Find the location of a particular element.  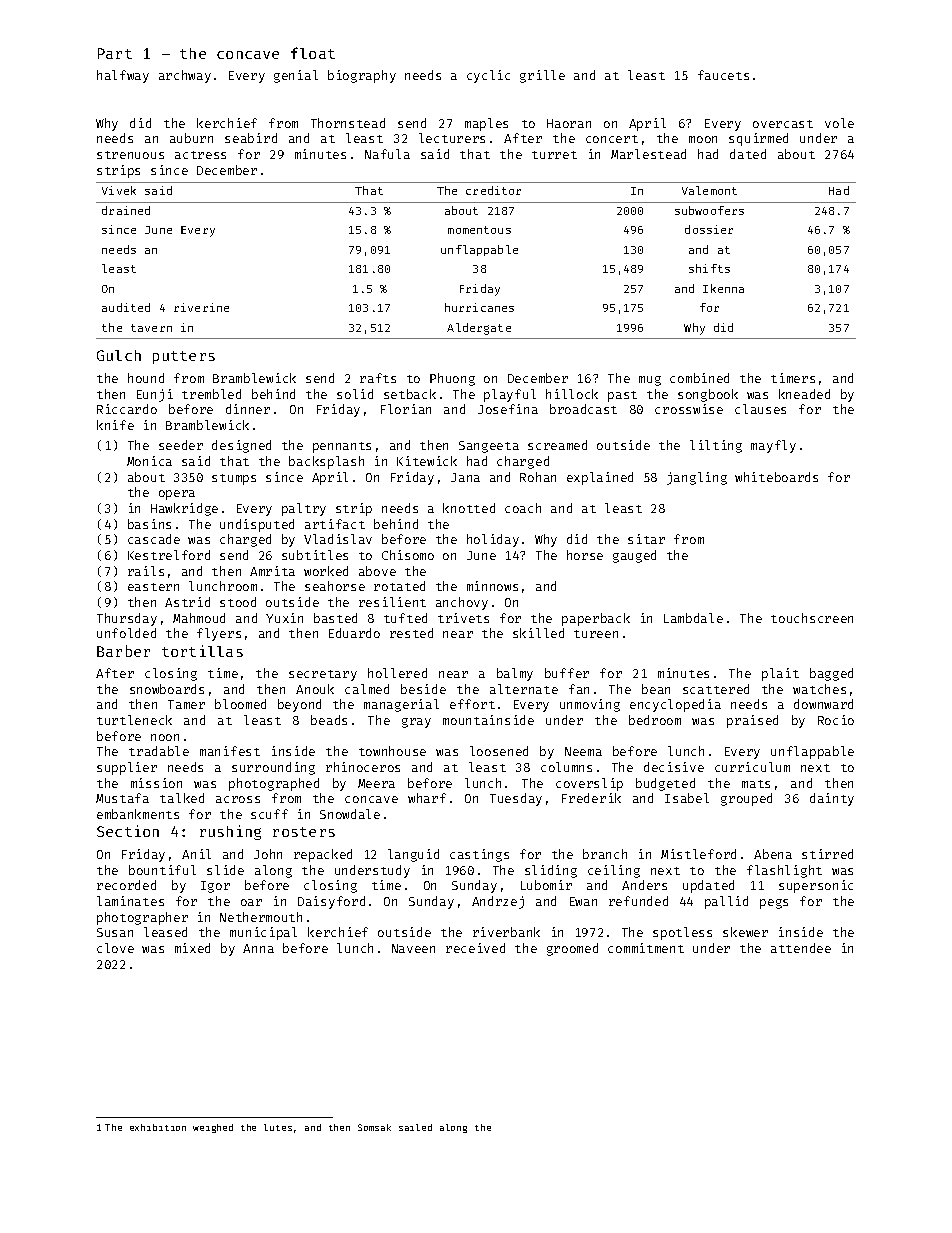

sailed is located at coordinates (415, 1127).
